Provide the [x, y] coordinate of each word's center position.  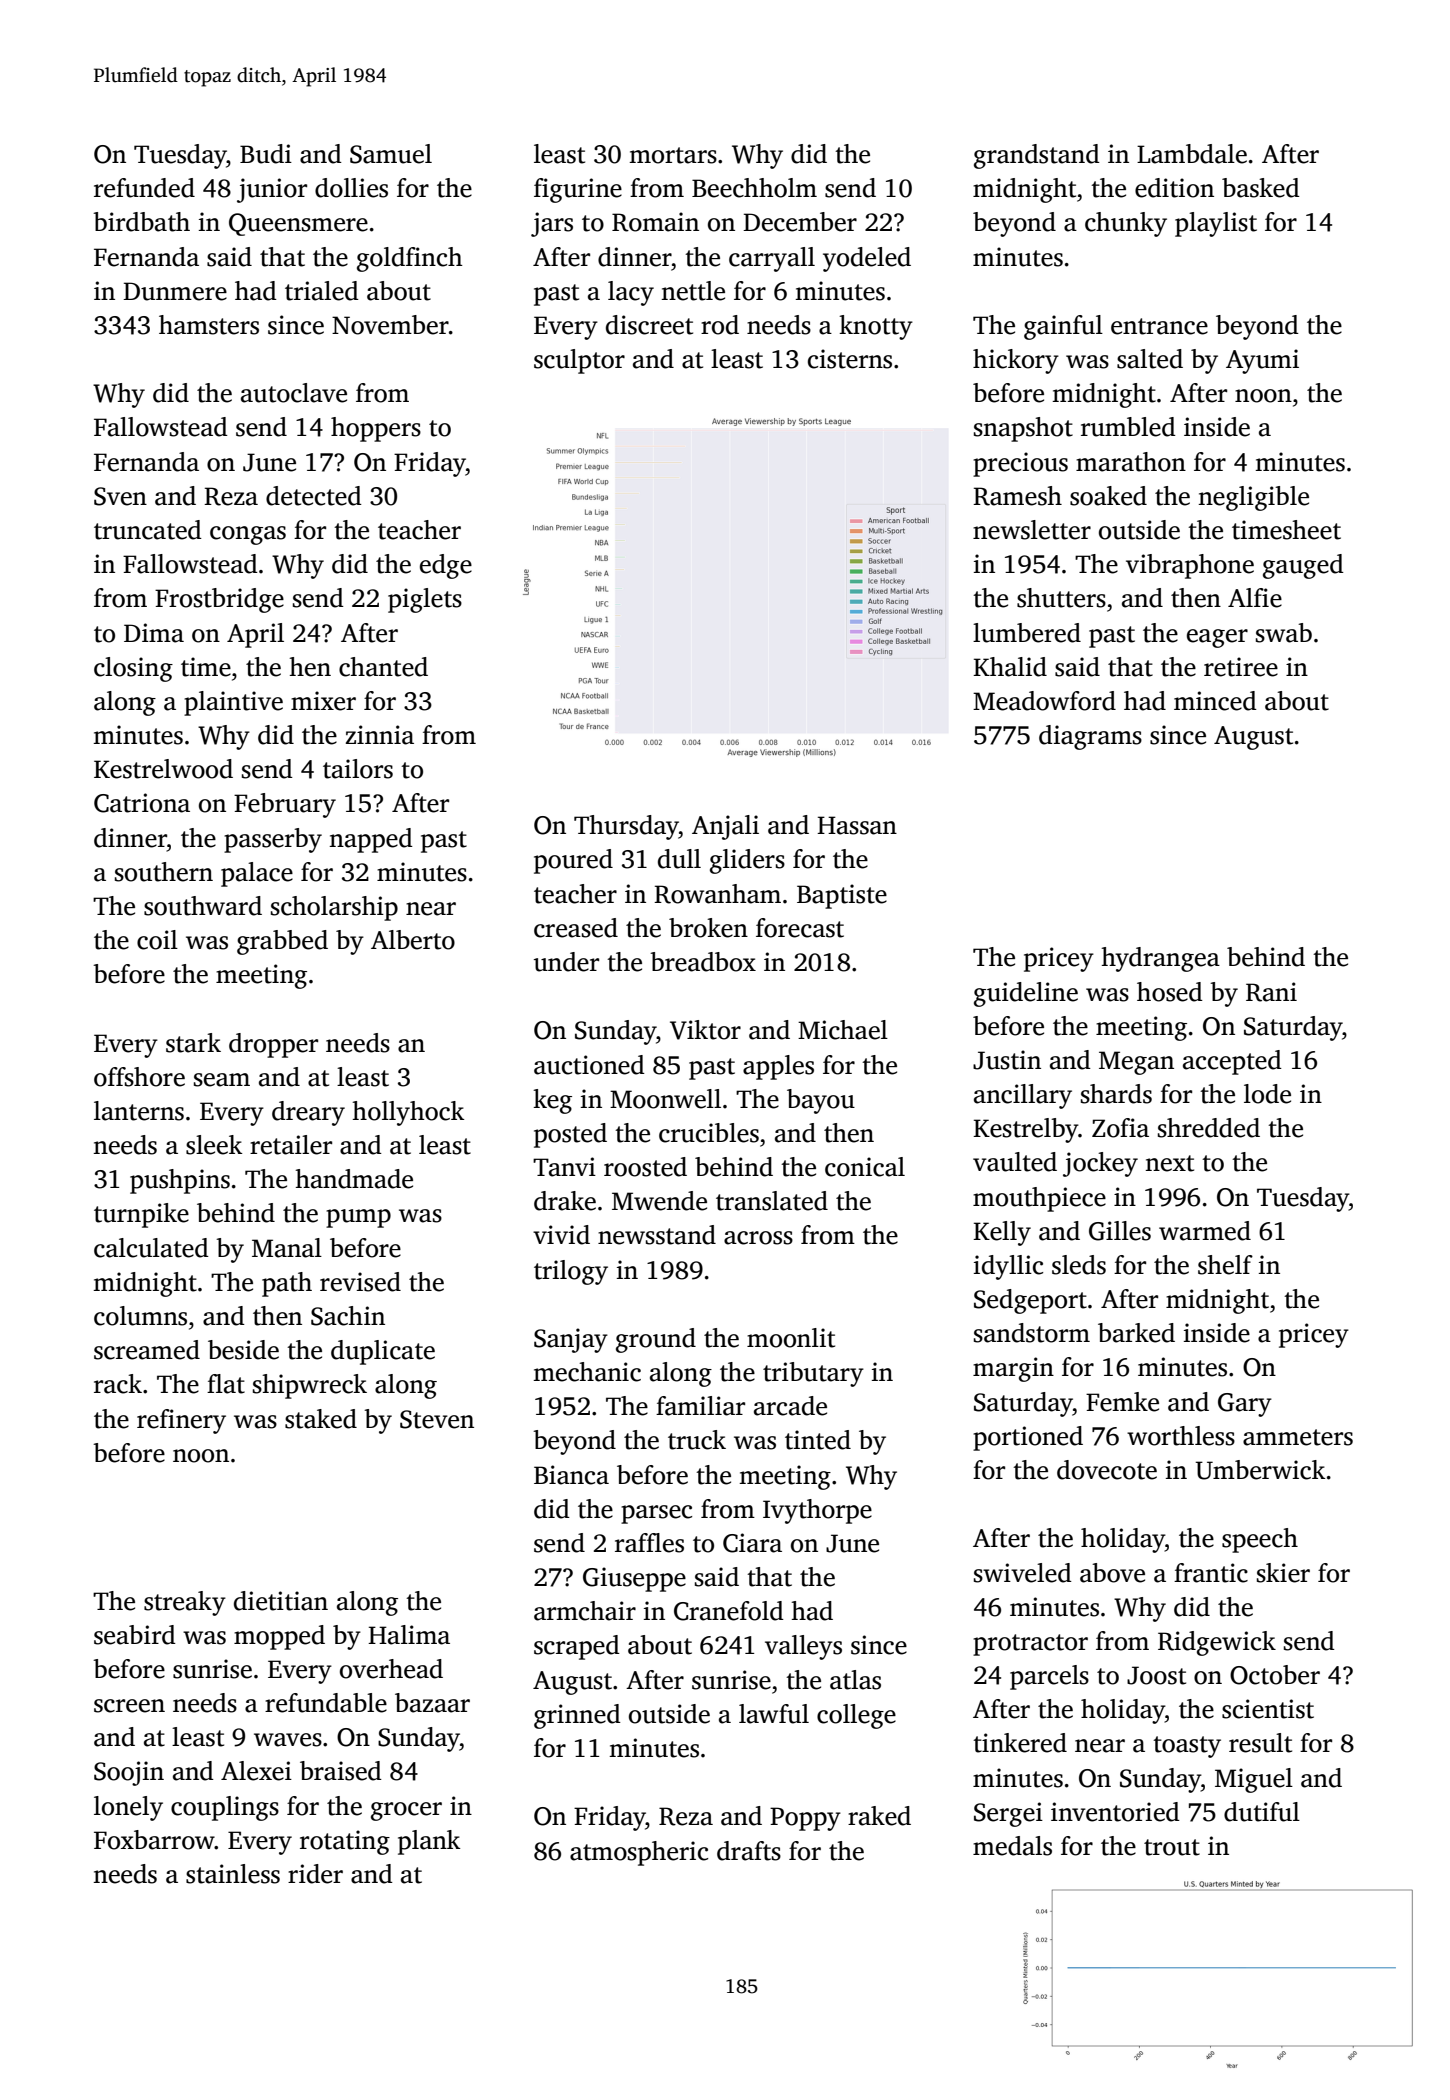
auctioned [589, 1065]
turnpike [141, 1215]
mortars [673, 155]
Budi [266, 154]
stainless [233, 1874]
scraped [577, 1647]
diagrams [1090, 737]
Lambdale [1192, 154]
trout [1172, 1847]
